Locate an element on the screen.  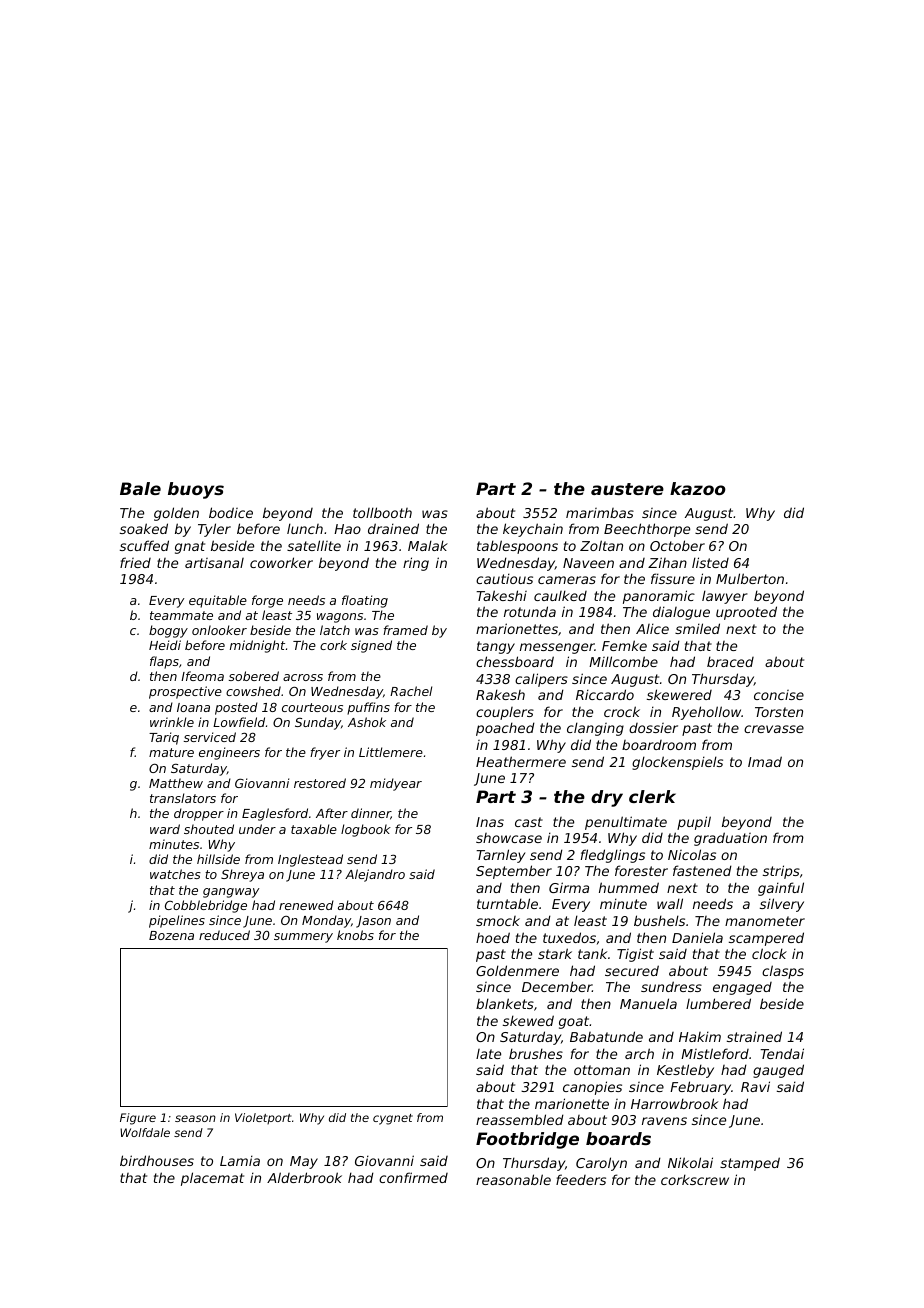
birdhouses is located at coordinates (157, 1160).
